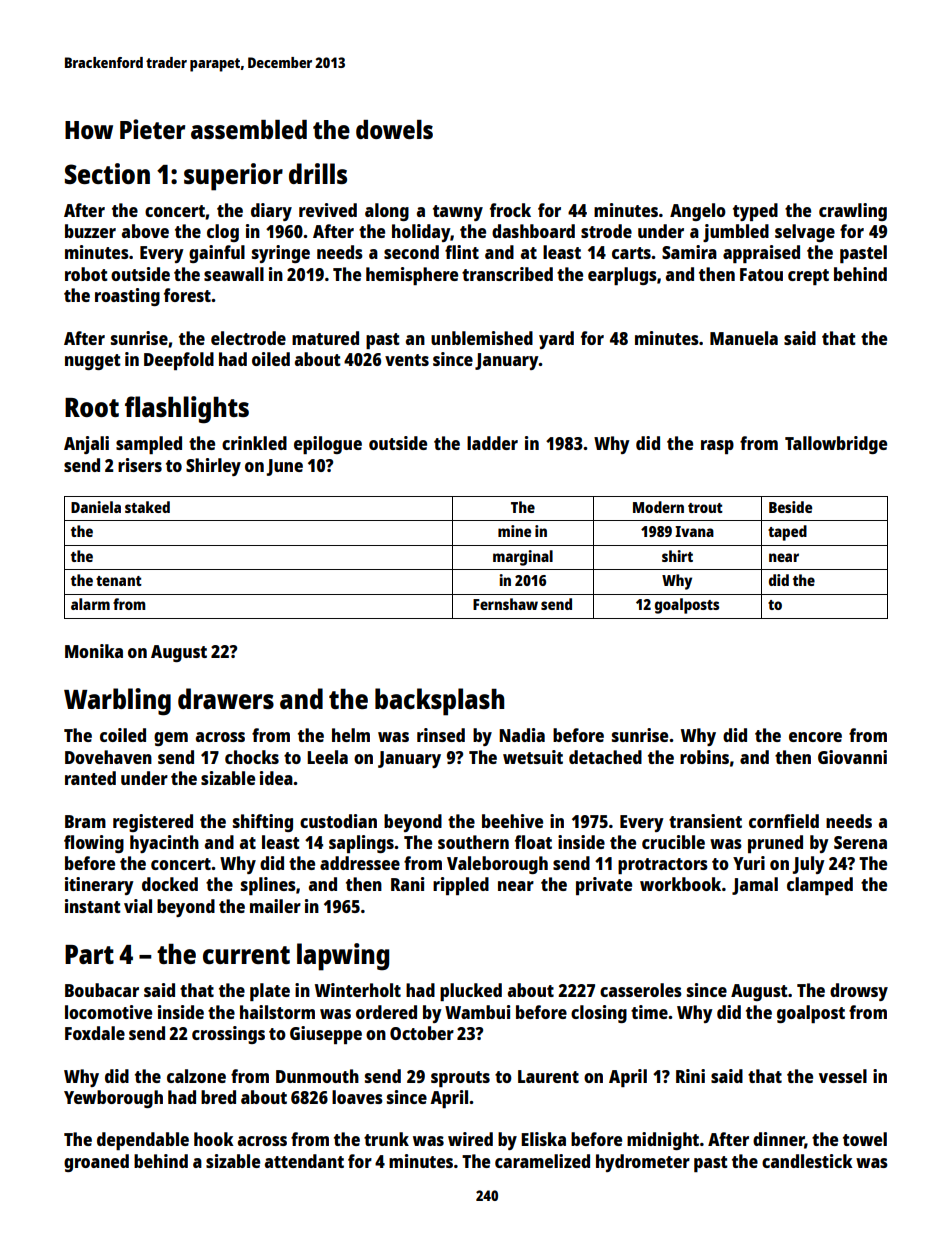 This screenshot has height=1233, width=952. I want to click on groaned, so click(96, 1163).
